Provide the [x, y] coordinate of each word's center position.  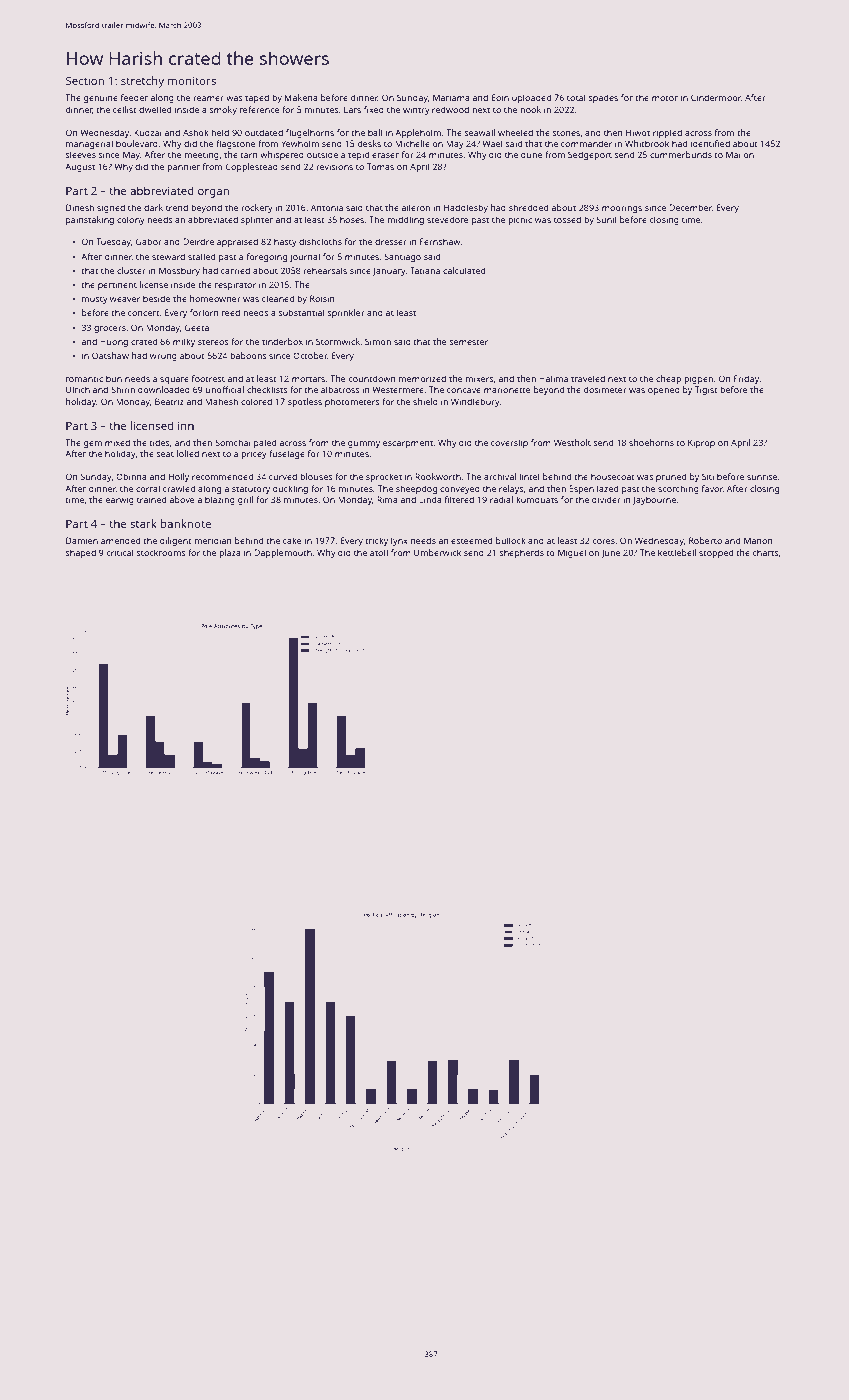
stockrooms [161, 552]
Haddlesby [466, 208]
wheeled [515, 132]
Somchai [233, 442]
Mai [733, 154]
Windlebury [475, 402]
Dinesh [80, 207]
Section [85, 80]
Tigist [706, 390]
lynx [399, 541]
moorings [622, 208]
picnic [520, 220]
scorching [678, 489]
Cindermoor [716, 97]
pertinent [117, 285]
